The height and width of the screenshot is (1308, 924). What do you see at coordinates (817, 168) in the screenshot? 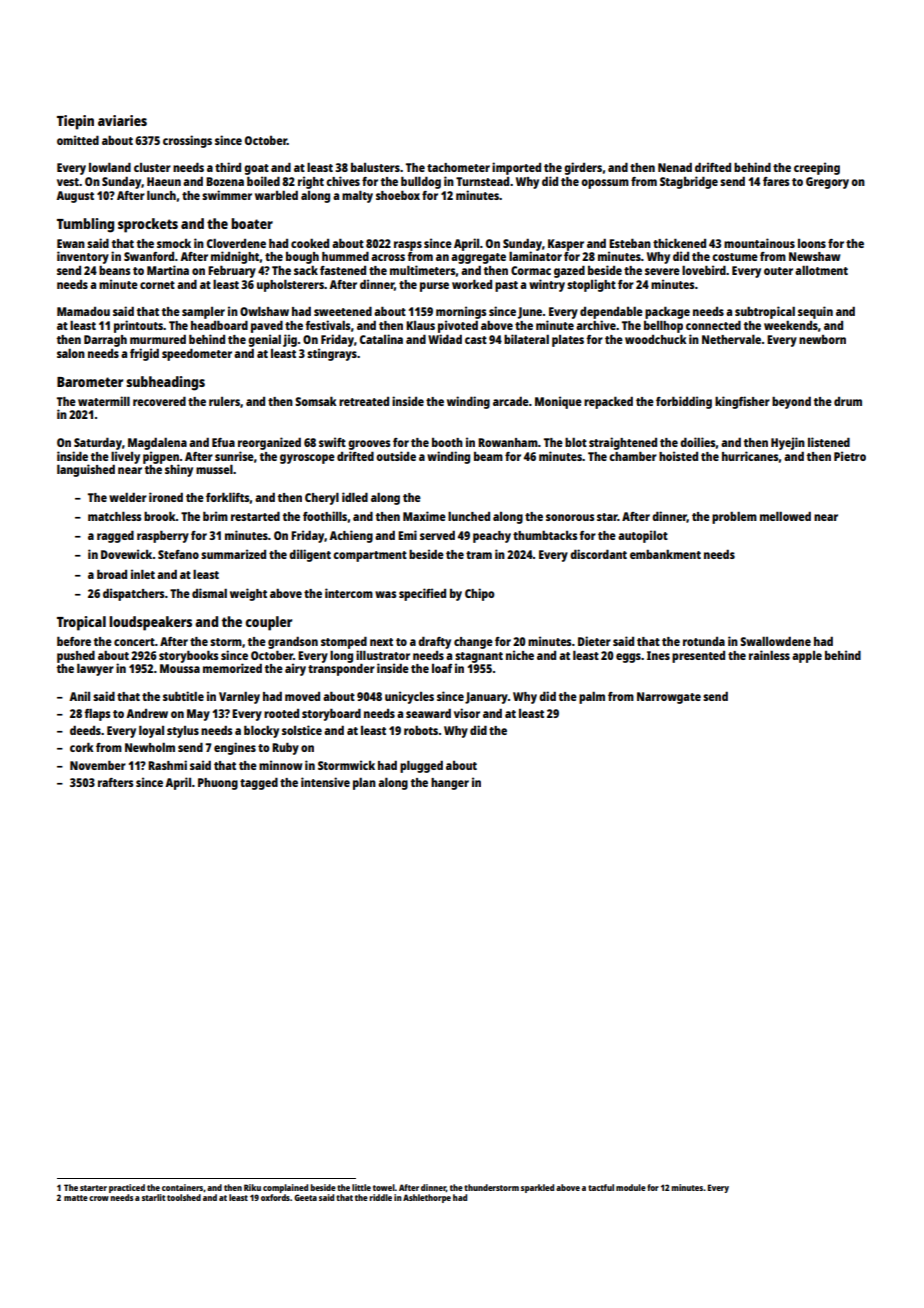
I see `creeping` at bounding box center [817, 168].
